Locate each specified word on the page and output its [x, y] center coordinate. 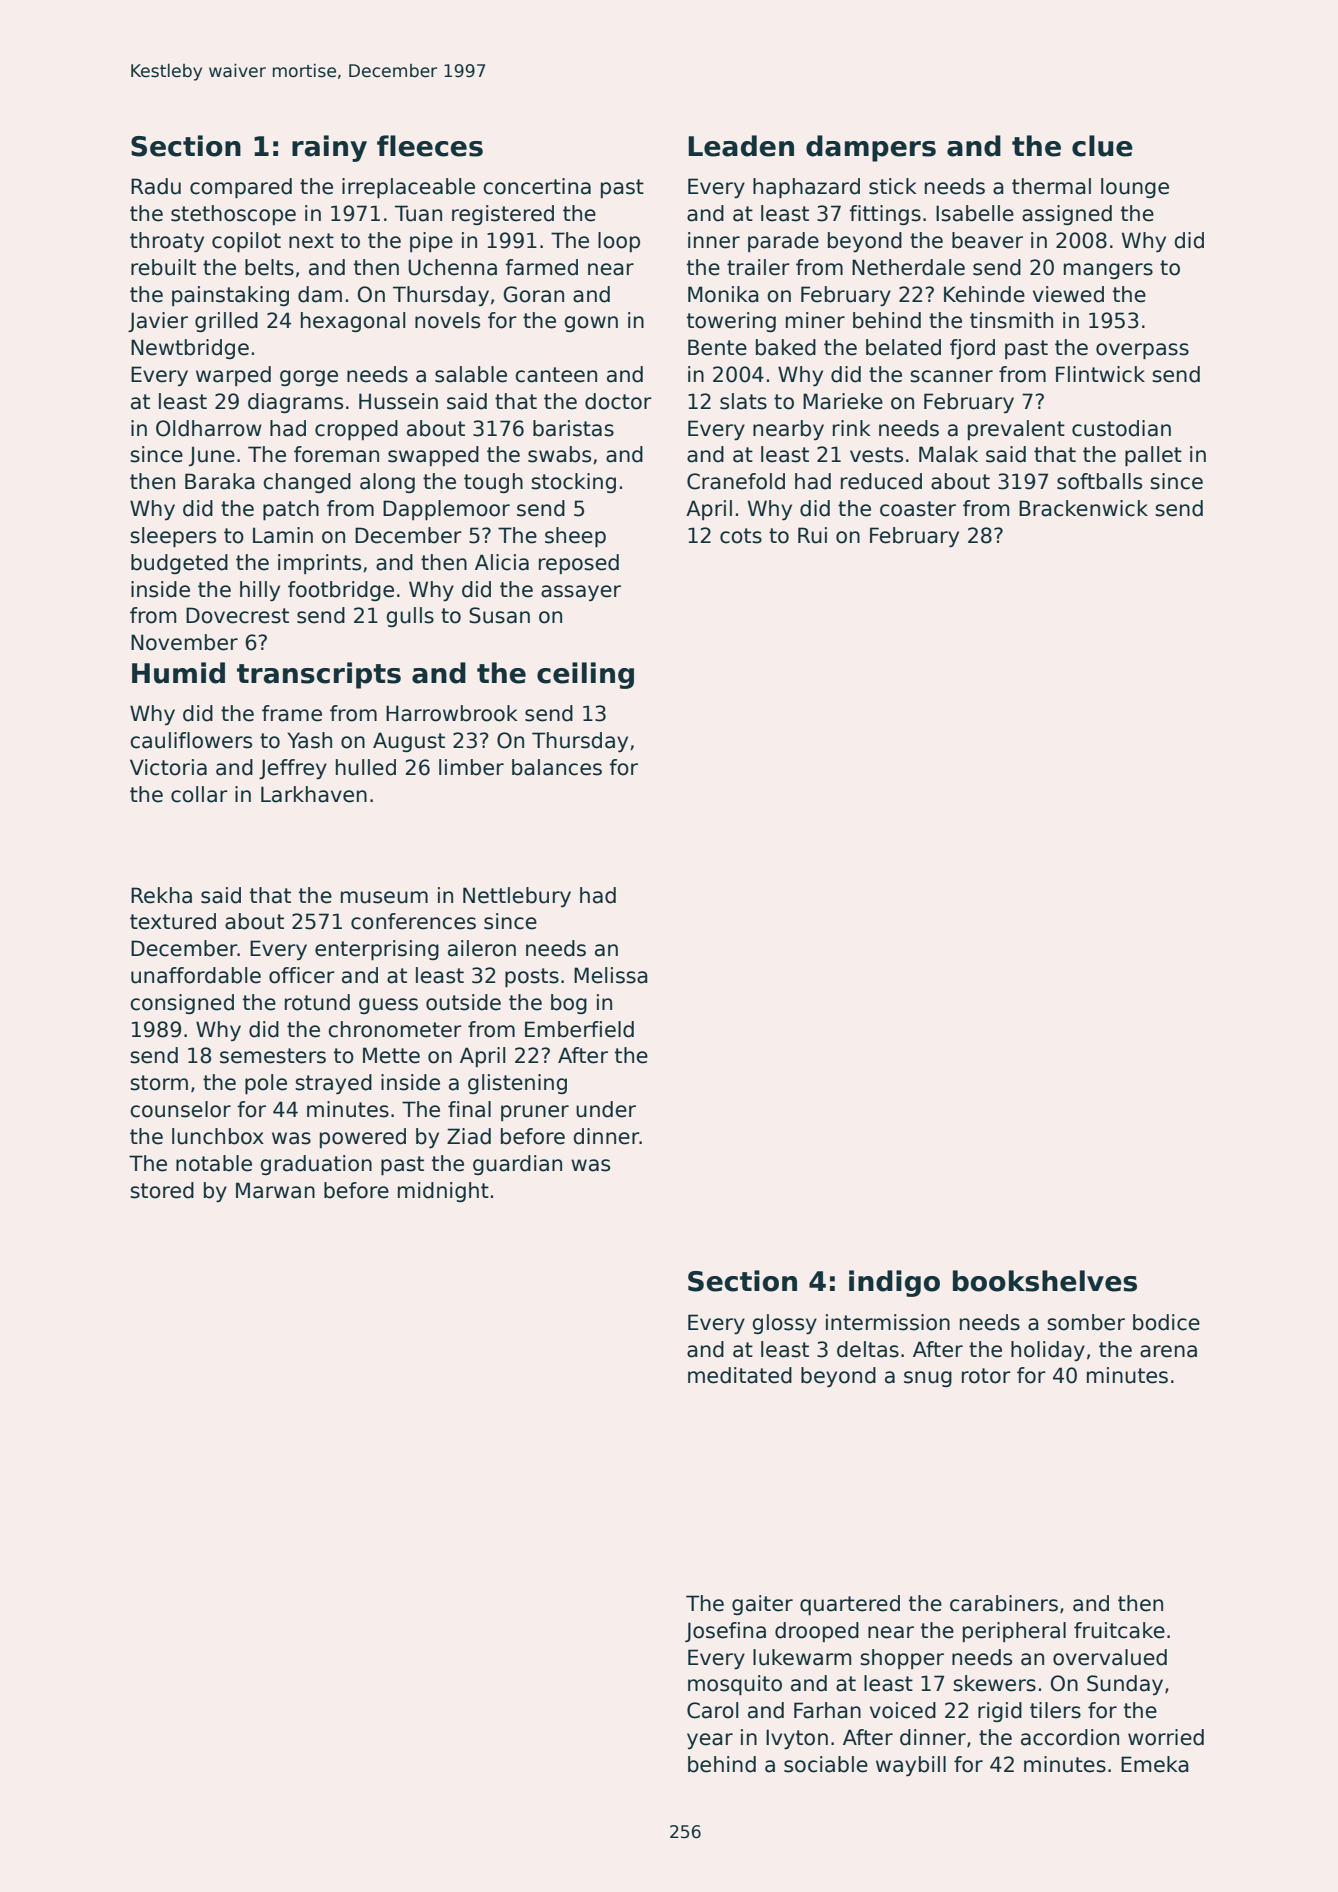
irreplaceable [408, 188]
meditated [740, 1375]
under [606, 1109]
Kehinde [984, 294]
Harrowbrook [452, 713]
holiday [1048, 1351]
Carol [713, 1710]
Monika [723, 294]
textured [173, 921]
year [710, 1741]
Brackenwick [1083, 508]
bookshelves [1045, 1281]
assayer [581, 593]
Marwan [275, 1190]
